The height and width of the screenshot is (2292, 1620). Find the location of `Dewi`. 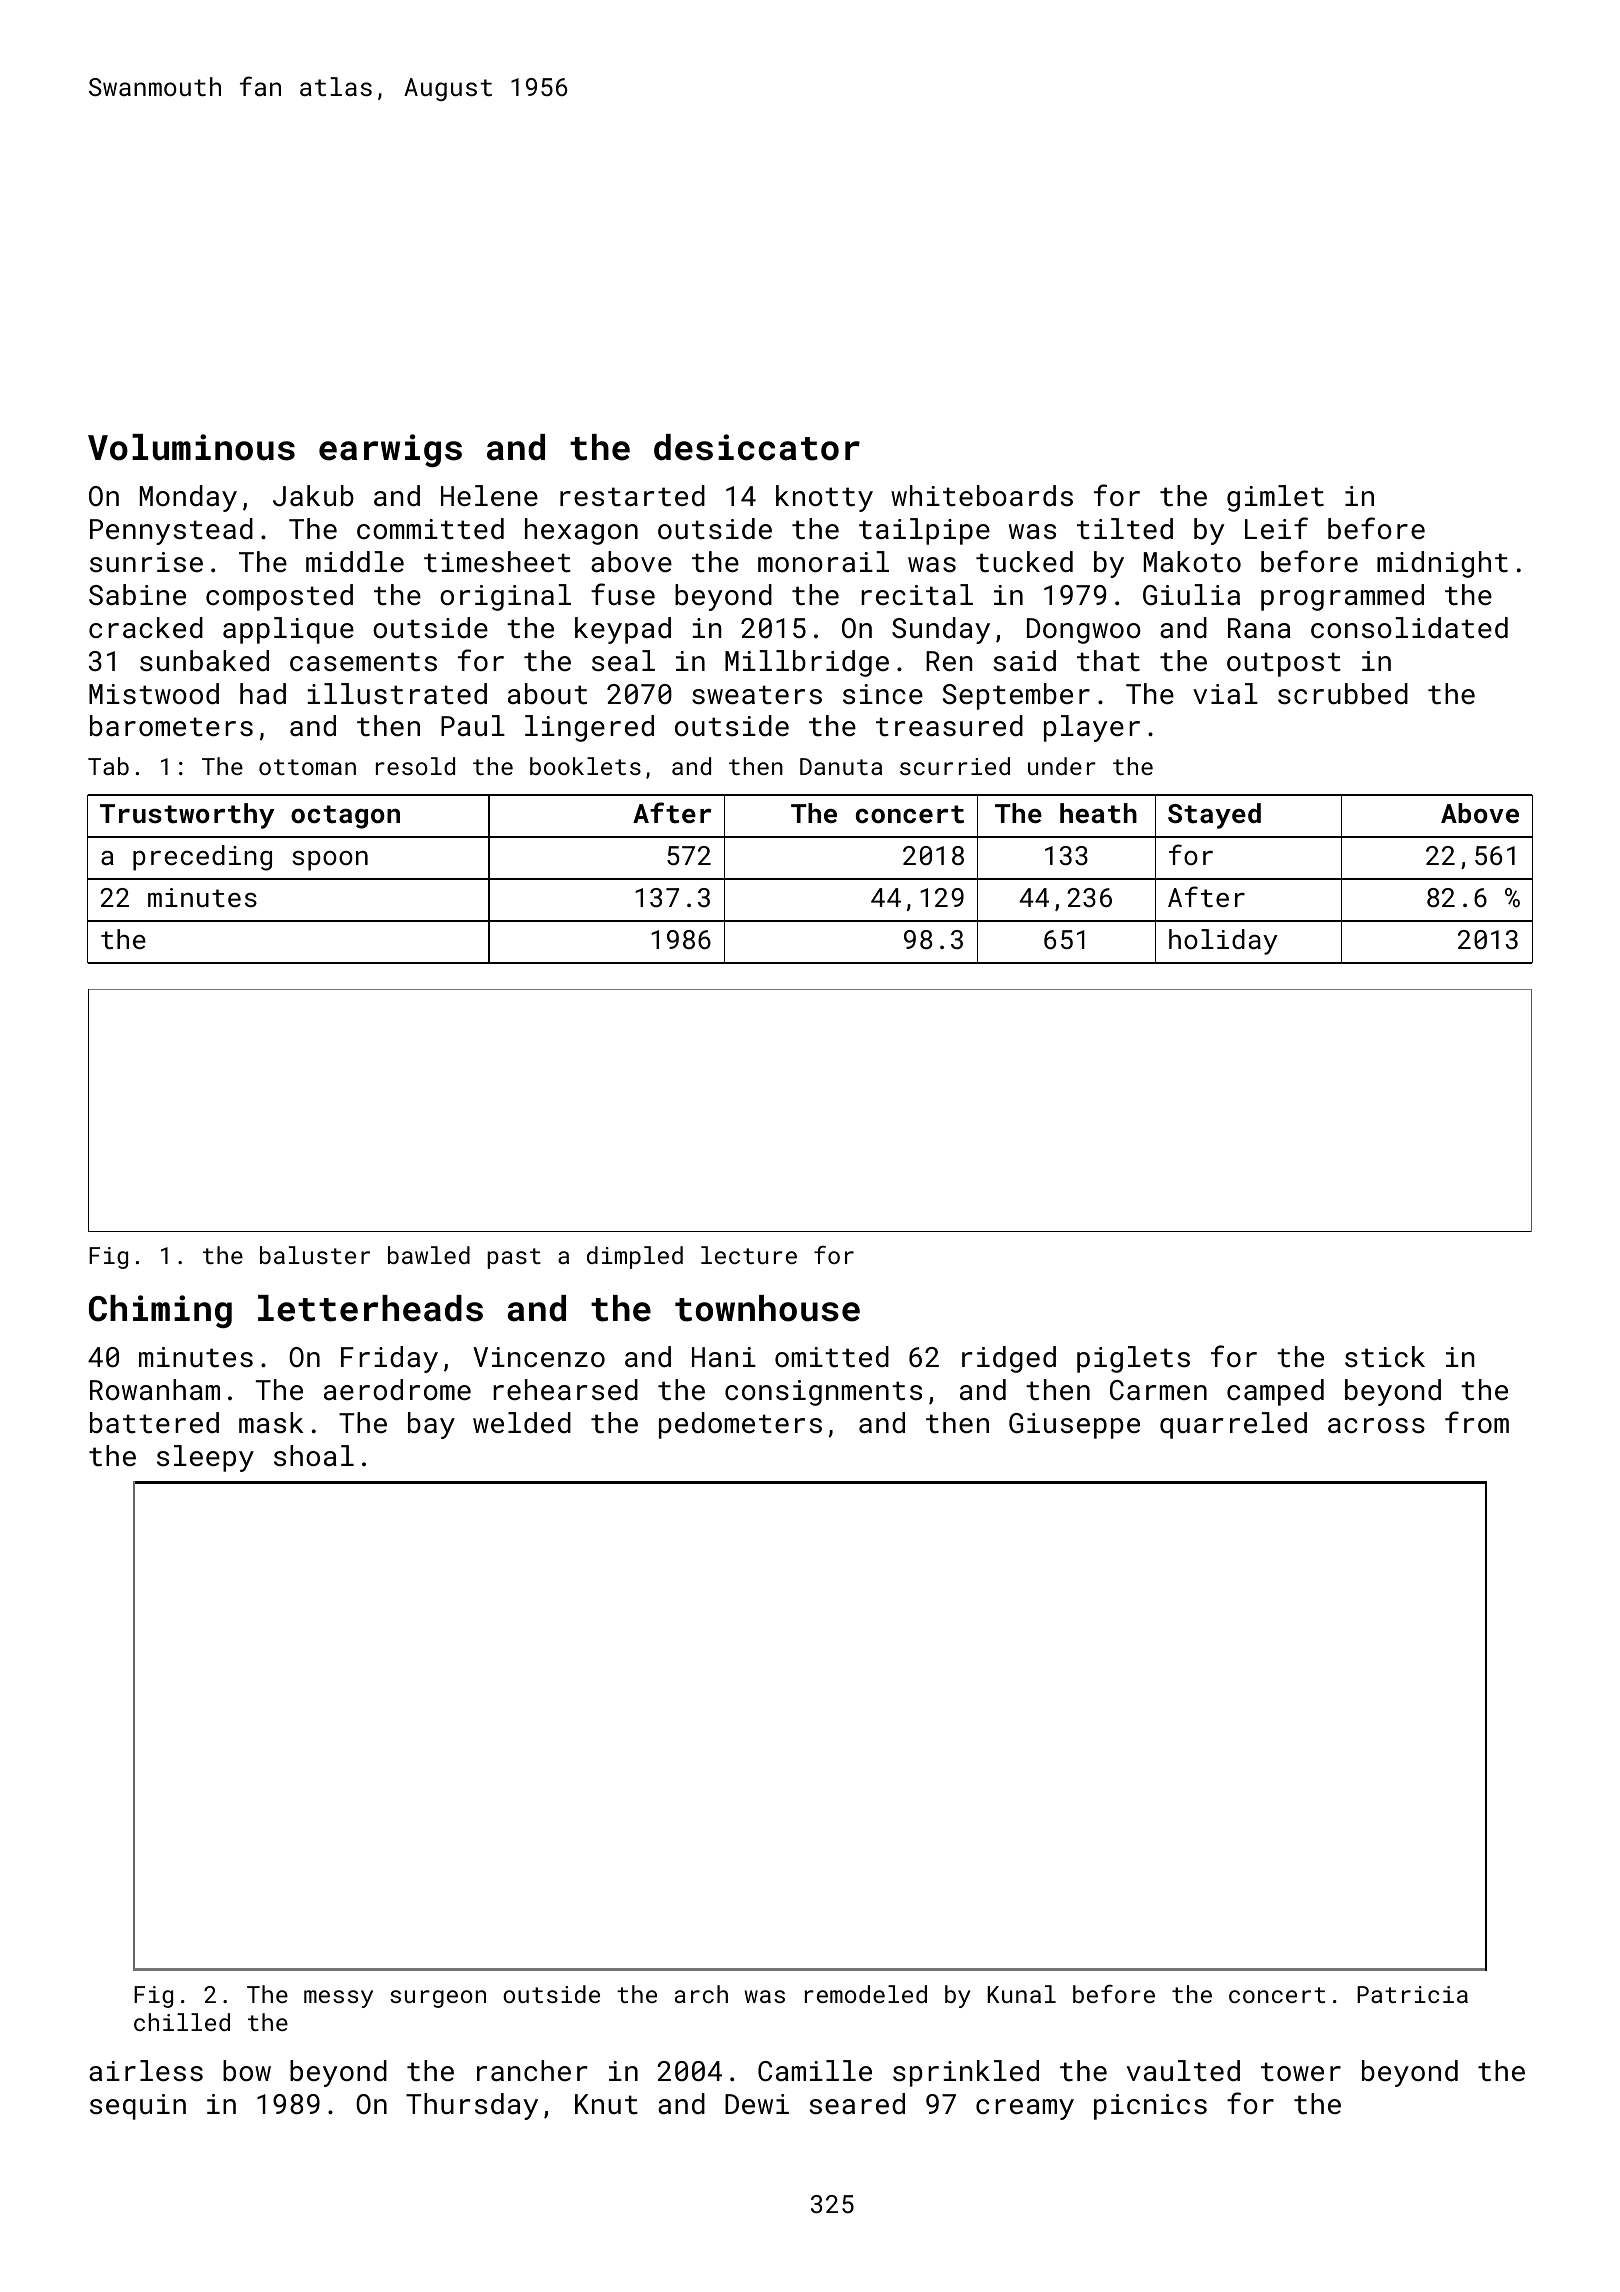

Dewi is located at coordinates (757, 2104).
